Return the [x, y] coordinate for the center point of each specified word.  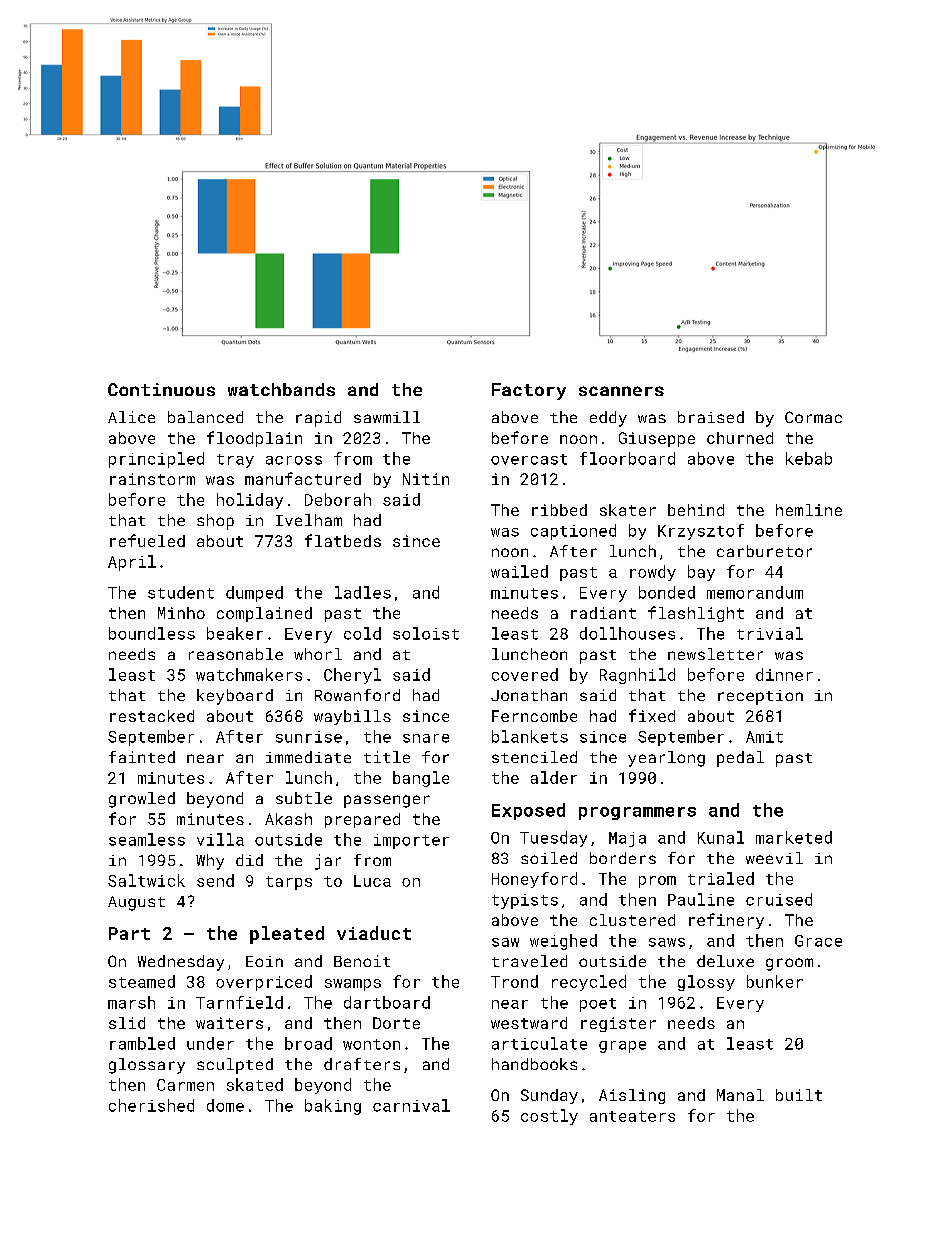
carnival [411, 1105]
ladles [363, 592]
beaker [235, 633]
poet [598, 1005]
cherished [151, 1105]
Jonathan [529, 695]
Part [129, 933]
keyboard [235, 697]
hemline [809, 510]
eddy [608, 419]
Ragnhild [637, 676]
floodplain [254, 439]
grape [622, 1047]
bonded [667, 592]
